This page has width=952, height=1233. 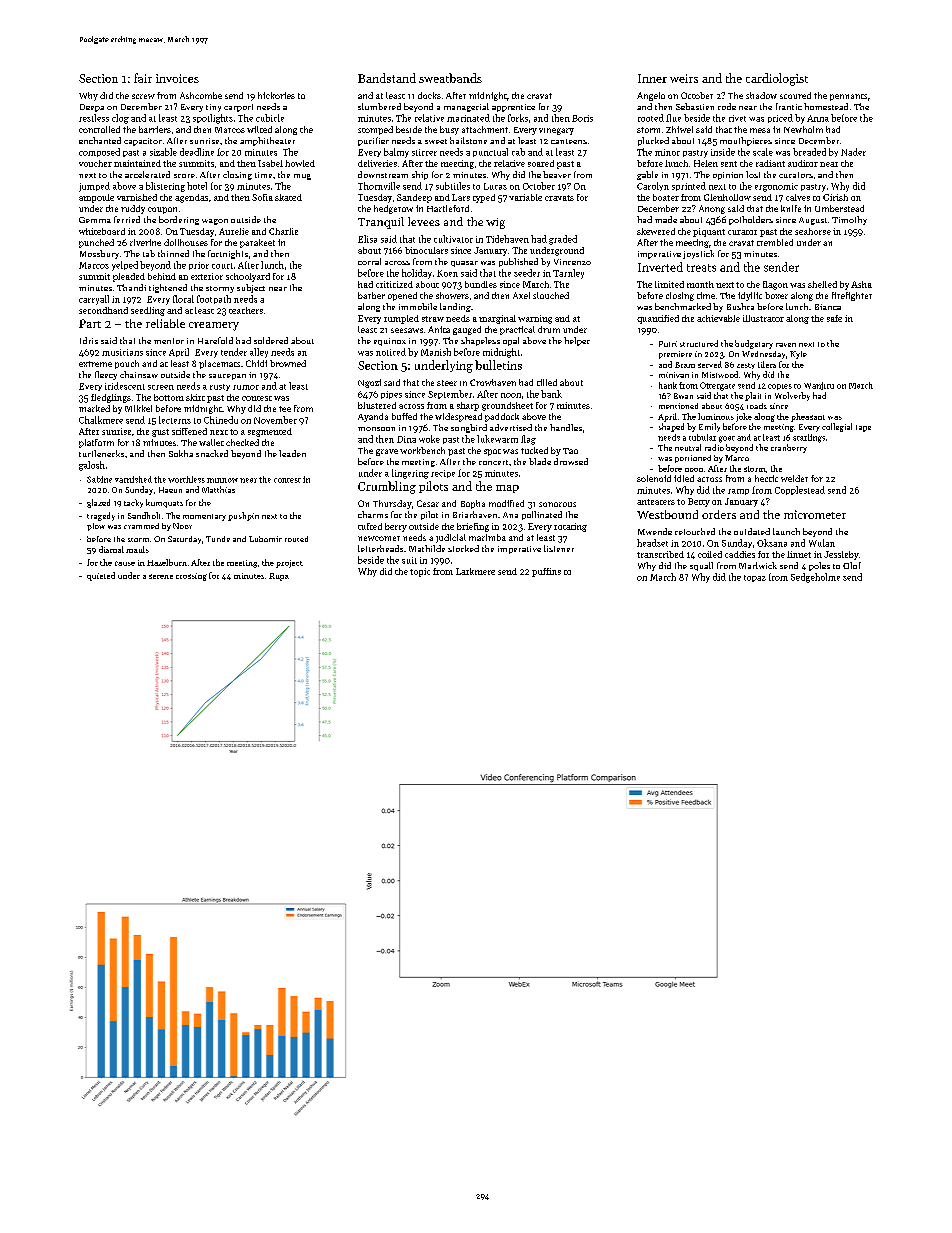 What do you see at coordinates (450, 78) in the page?
I see `sweatbands` at bounding box center [450, 78].
